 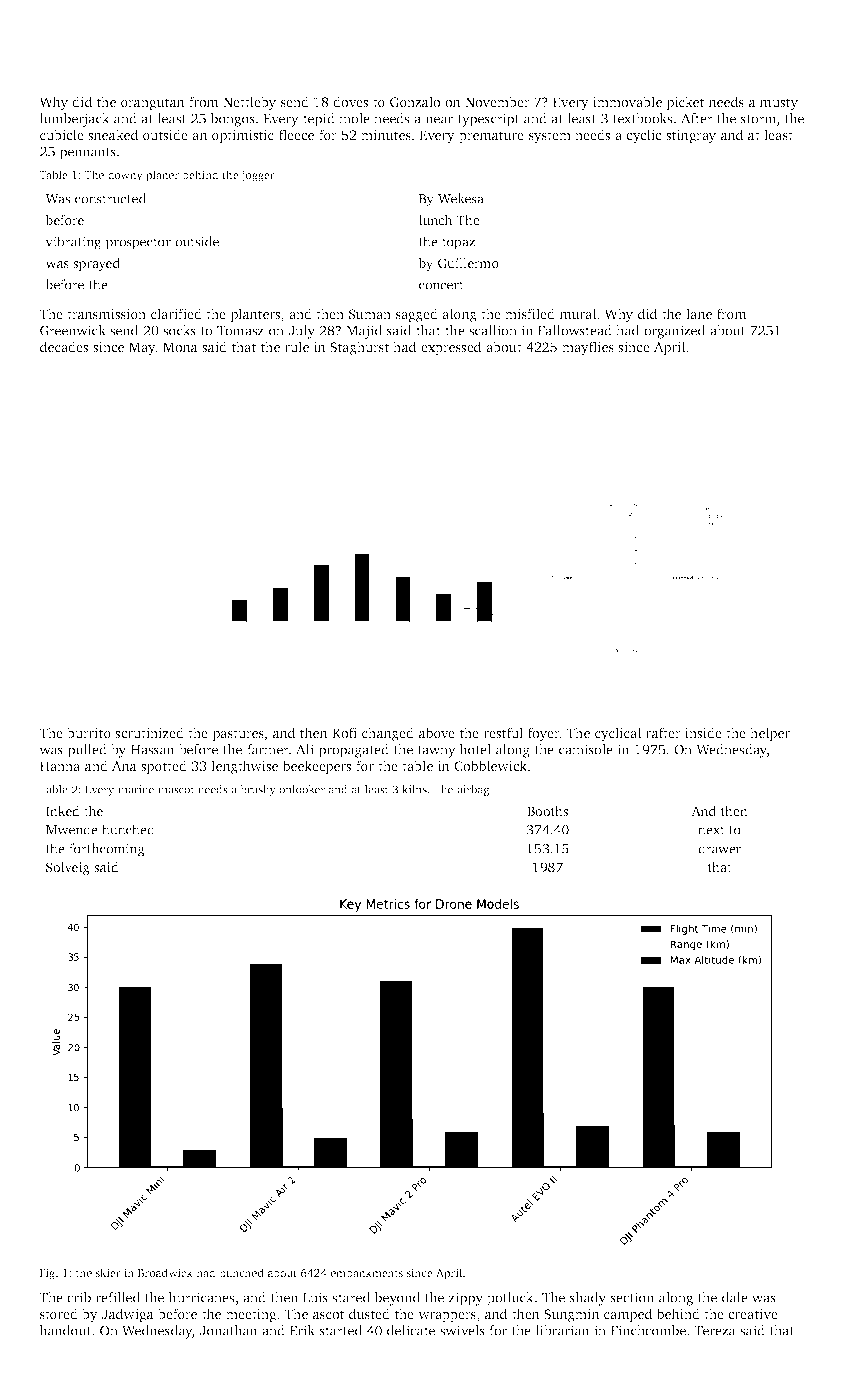 What do you see at coordinates (367, 1272) in the page?
I see `embankments` at bounding box center [367, 1272].
